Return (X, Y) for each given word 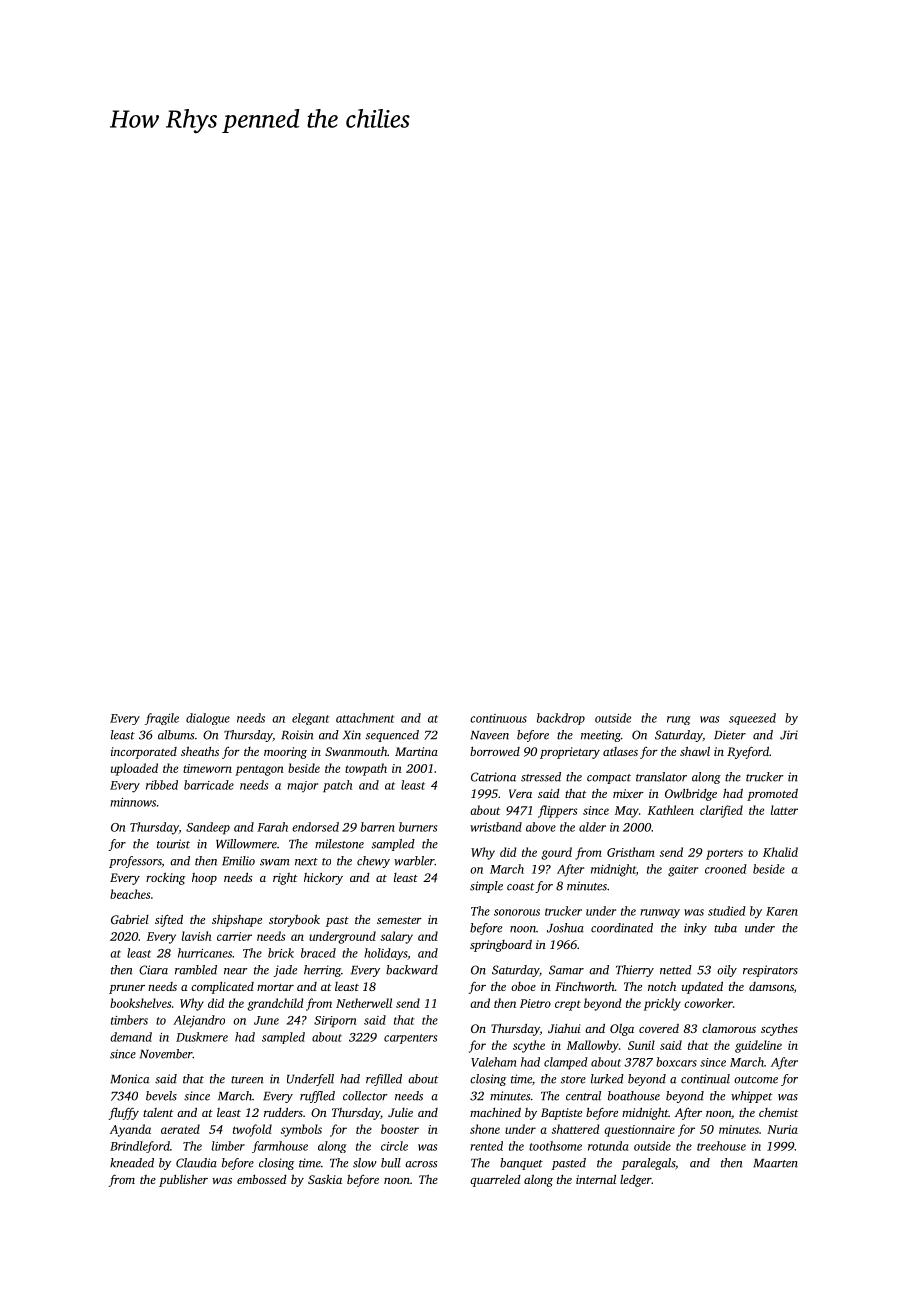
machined (495, 1112)
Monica (129, 1079)
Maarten (775, 1163)
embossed (262, 1179)
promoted (772, 795)
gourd (556, 853)
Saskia (325, 1179)
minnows (133, 802)
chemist (778, 1112)
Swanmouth (356, 751)
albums (176, 735)
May (627, 812)
